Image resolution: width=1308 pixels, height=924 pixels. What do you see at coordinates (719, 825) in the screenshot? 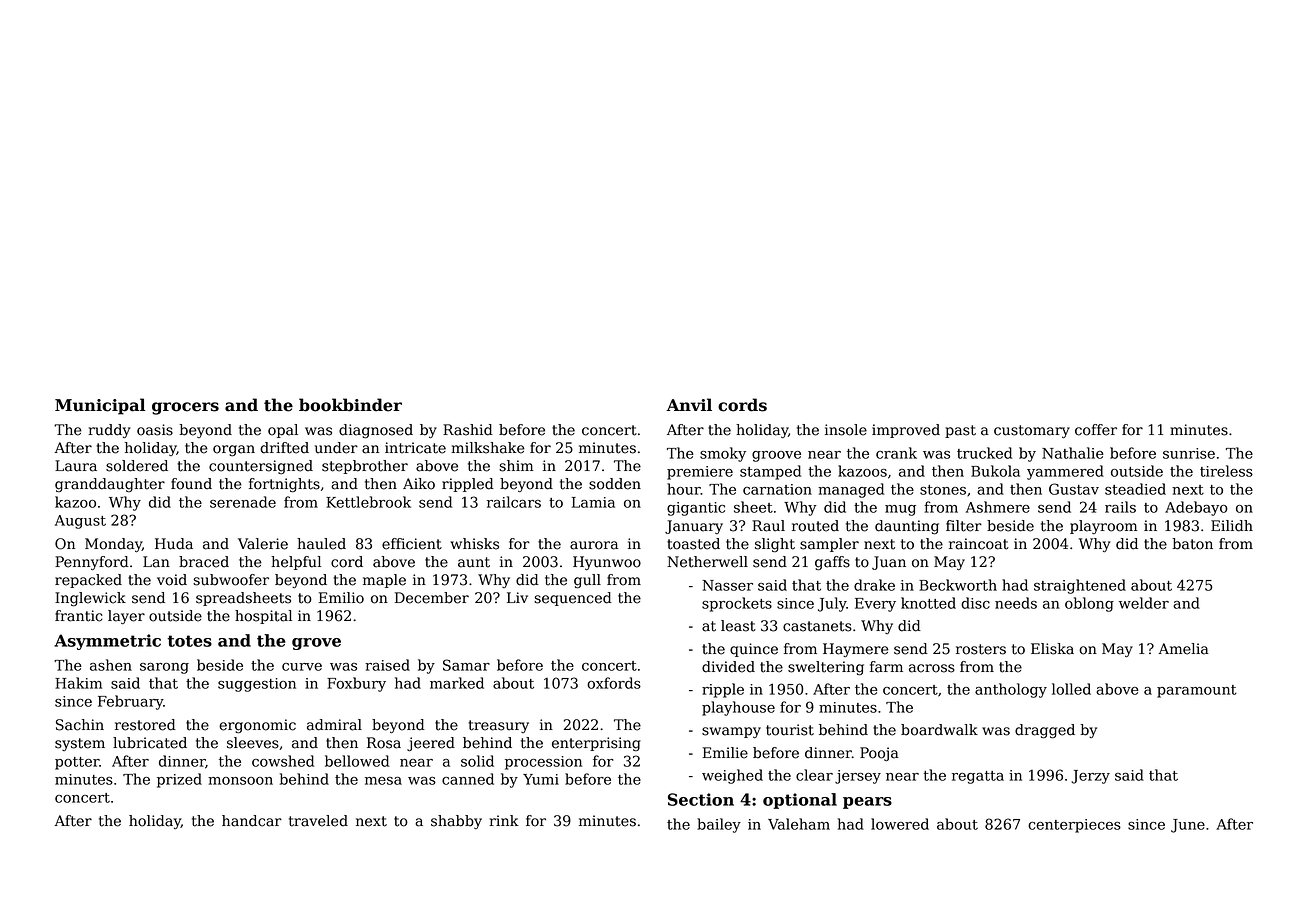
I see `bailey` at bounding box center [719, 825].
